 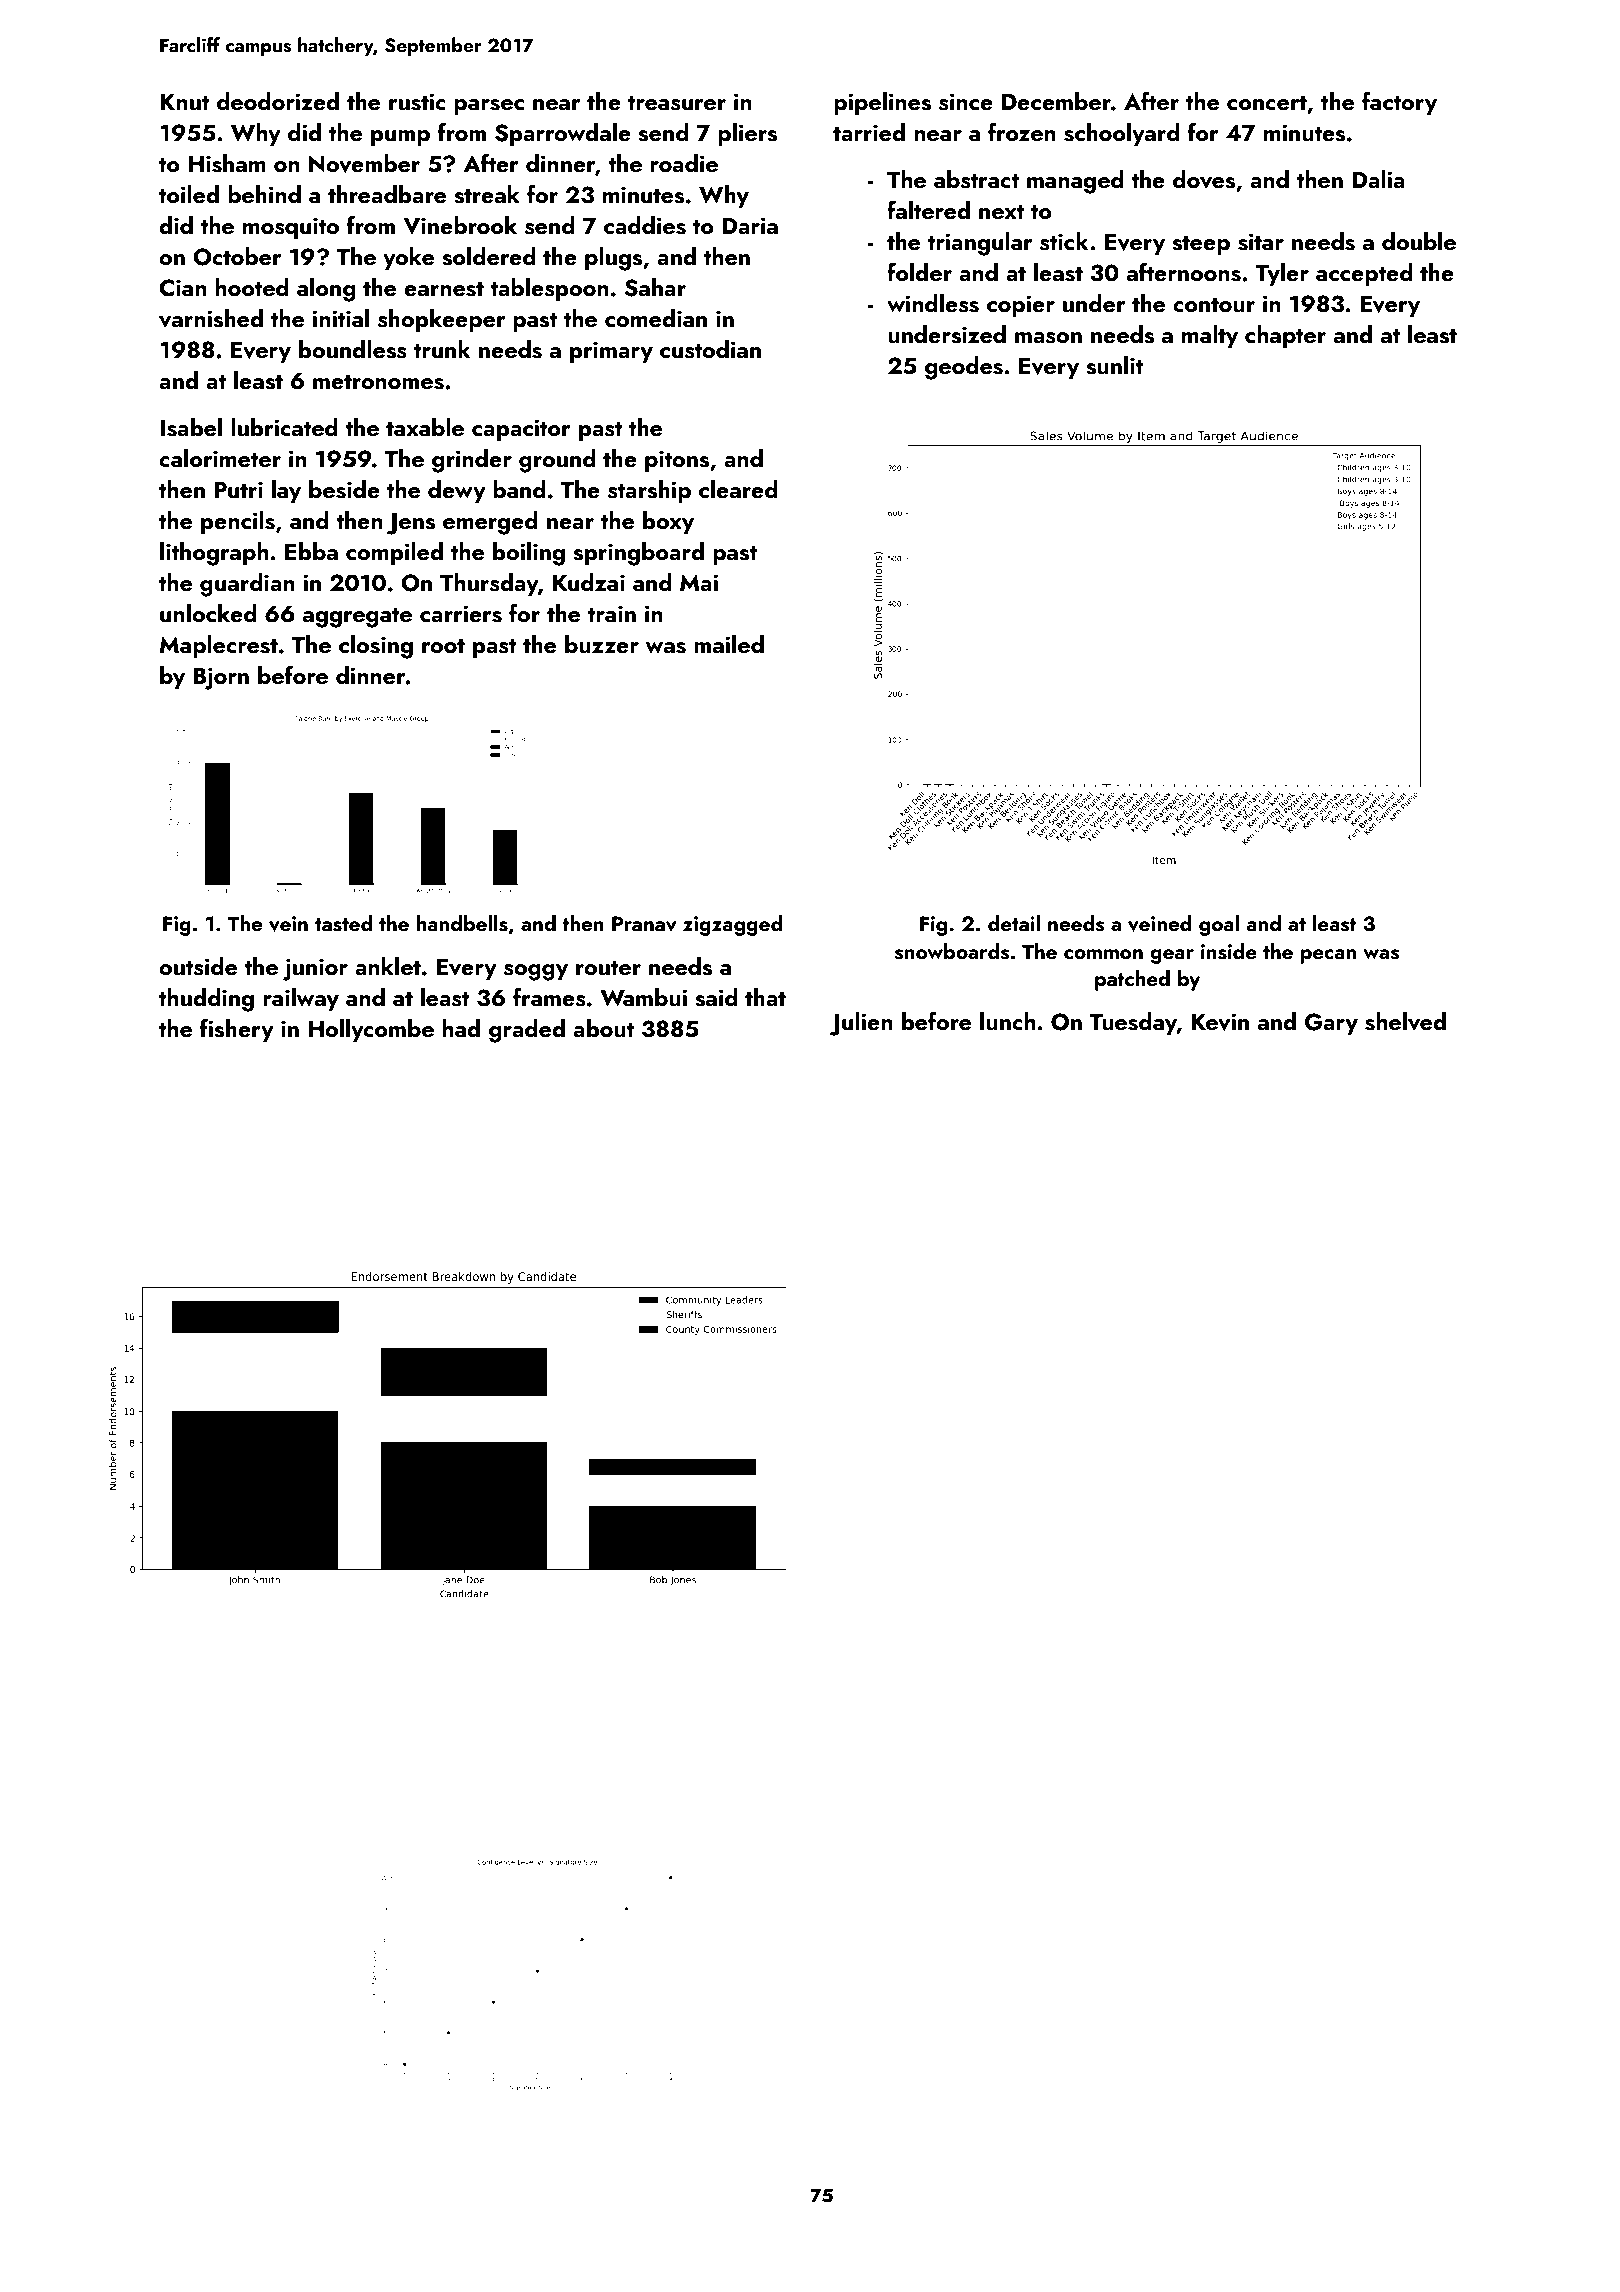 What do you see at coordinates (1399, 103) in the screenshot?
I see `factory` at bounding box center [1399, 103].
